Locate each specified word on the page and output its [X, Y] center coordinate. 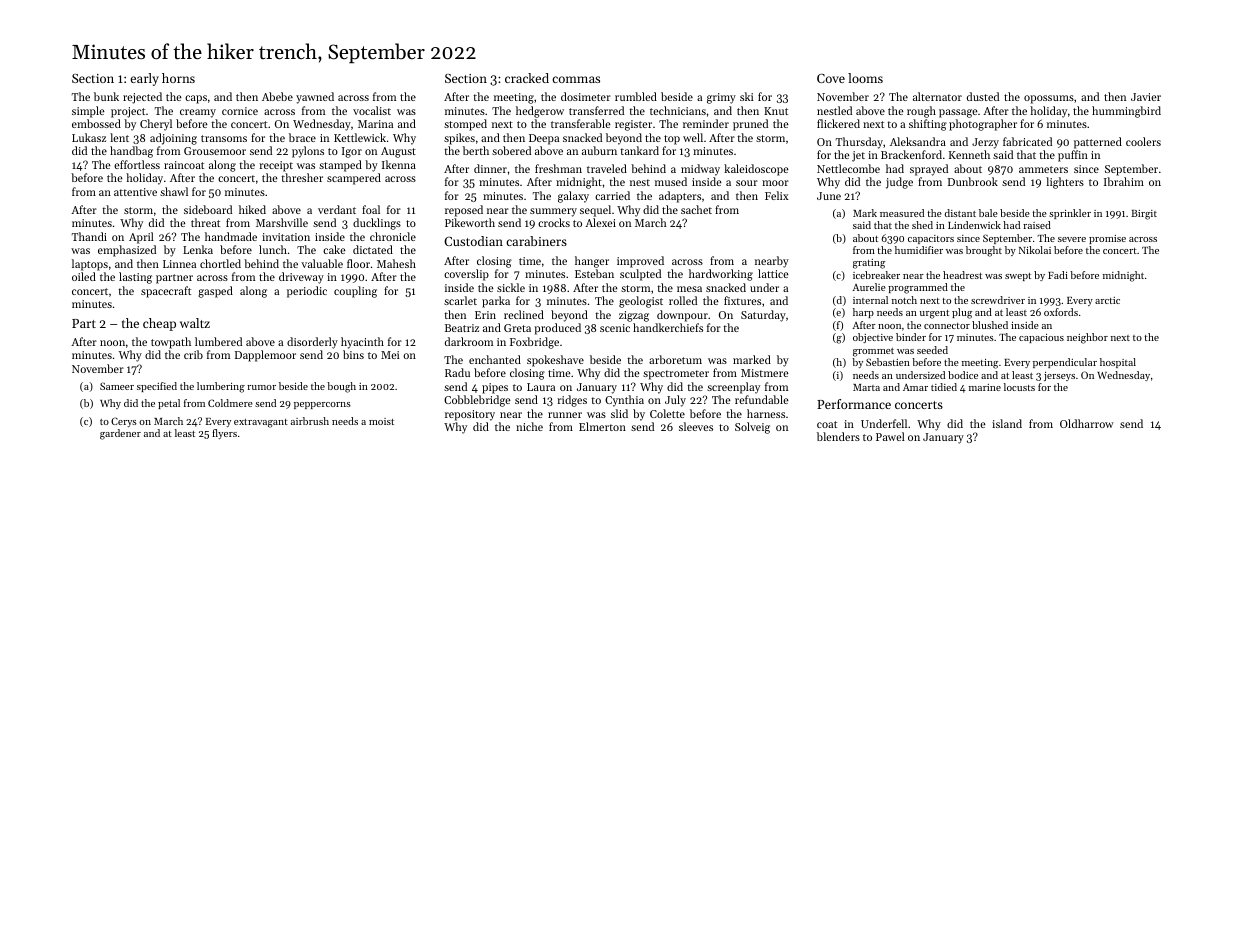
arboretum [675, 359]
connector [947, 326]
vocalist [372, 110]
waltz [195, 323]
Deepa [544, 139]
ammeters [1043, 169]
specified [157, 387]
